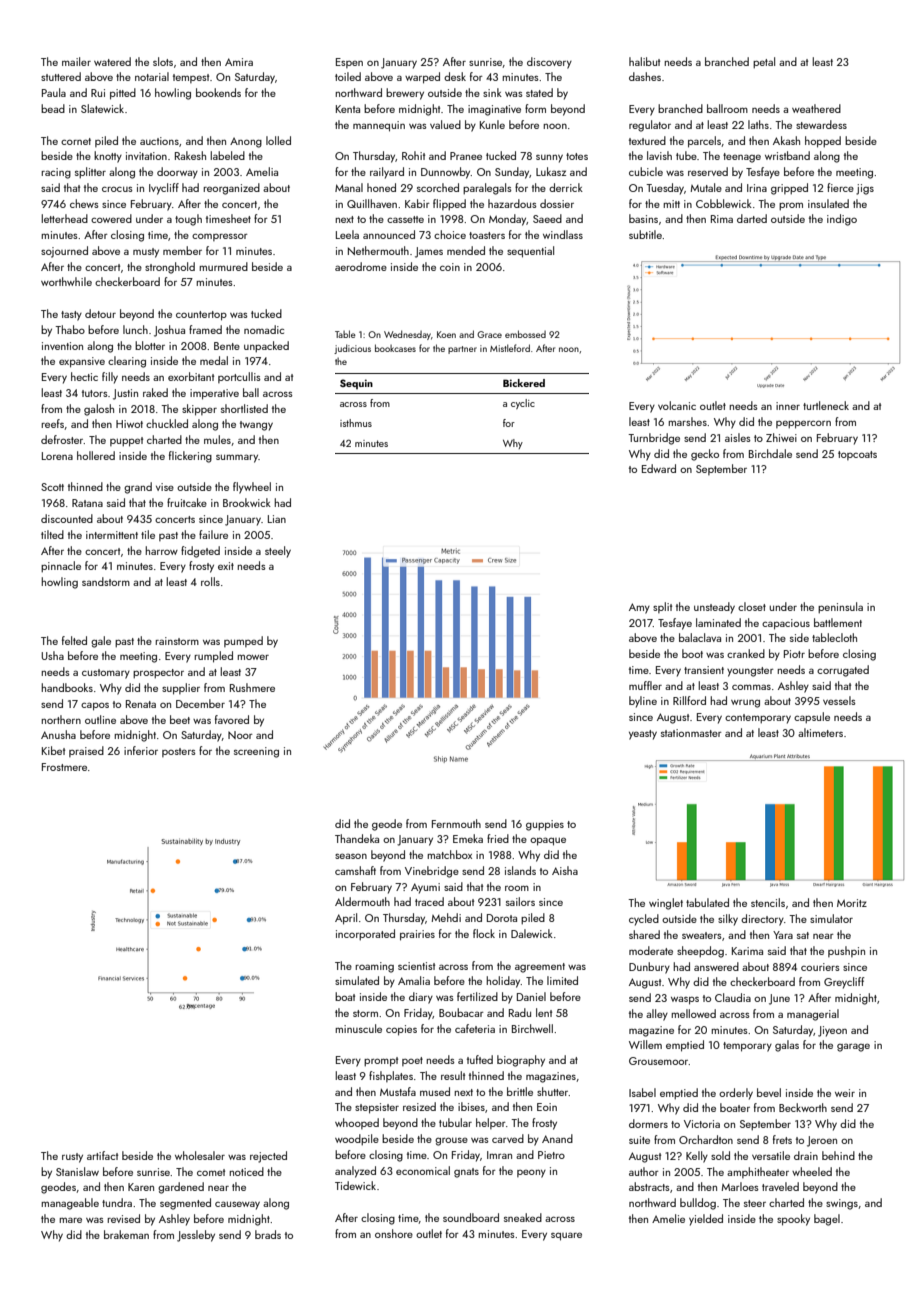 The height and width of the image is (1308, 924). What do you see at coordinates (278, 552) in the image?
I see `steely` at bounding box center [278, 552].
